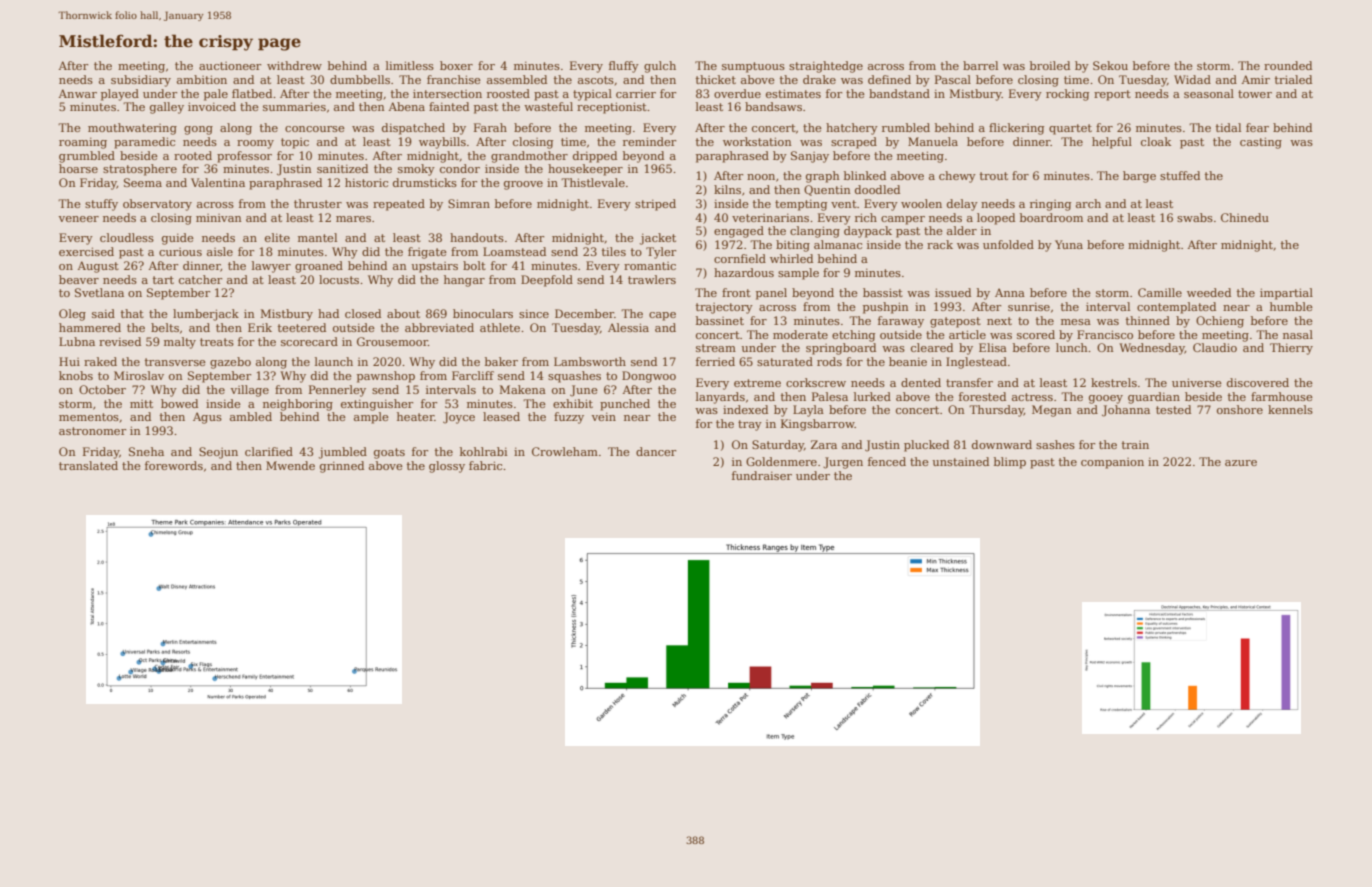 The image size is (1372, 887). Describe the element at coordinates (901, 322) in the document. I see `faraway` at that location.
